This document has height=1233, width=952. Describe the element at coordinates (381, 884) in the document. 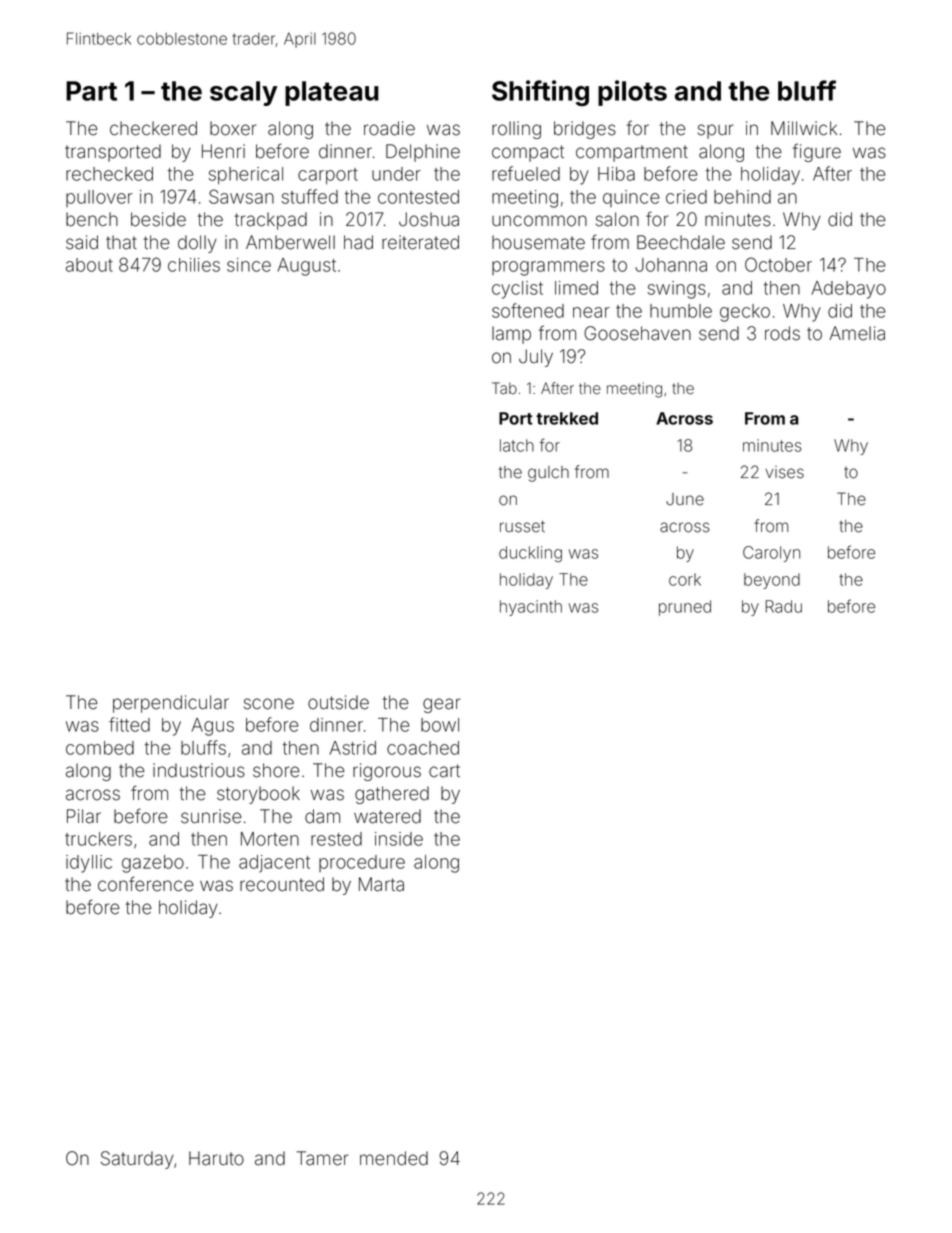

I see `Marta` at that location.
